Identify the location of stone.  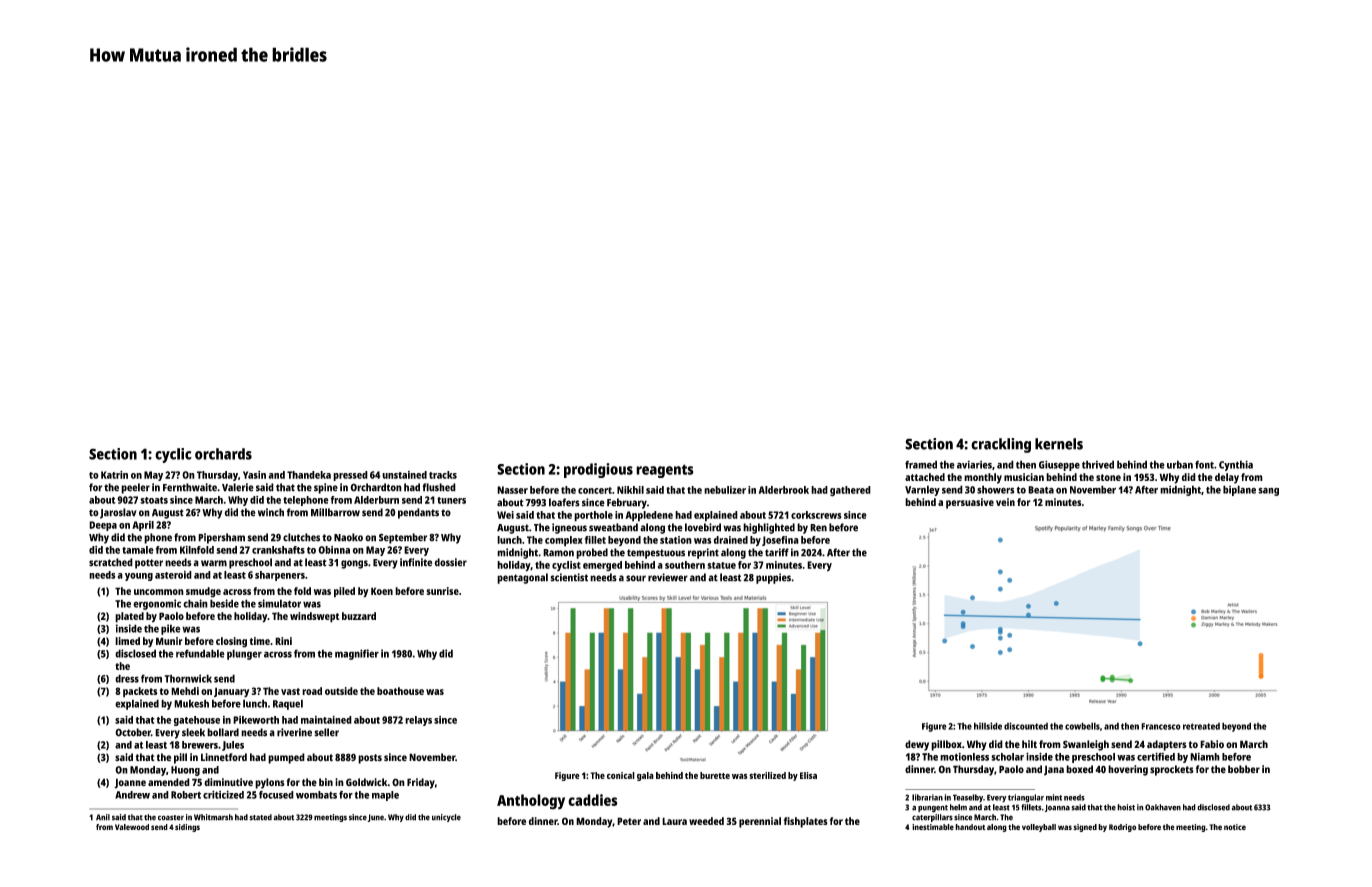
(1108, 477).
